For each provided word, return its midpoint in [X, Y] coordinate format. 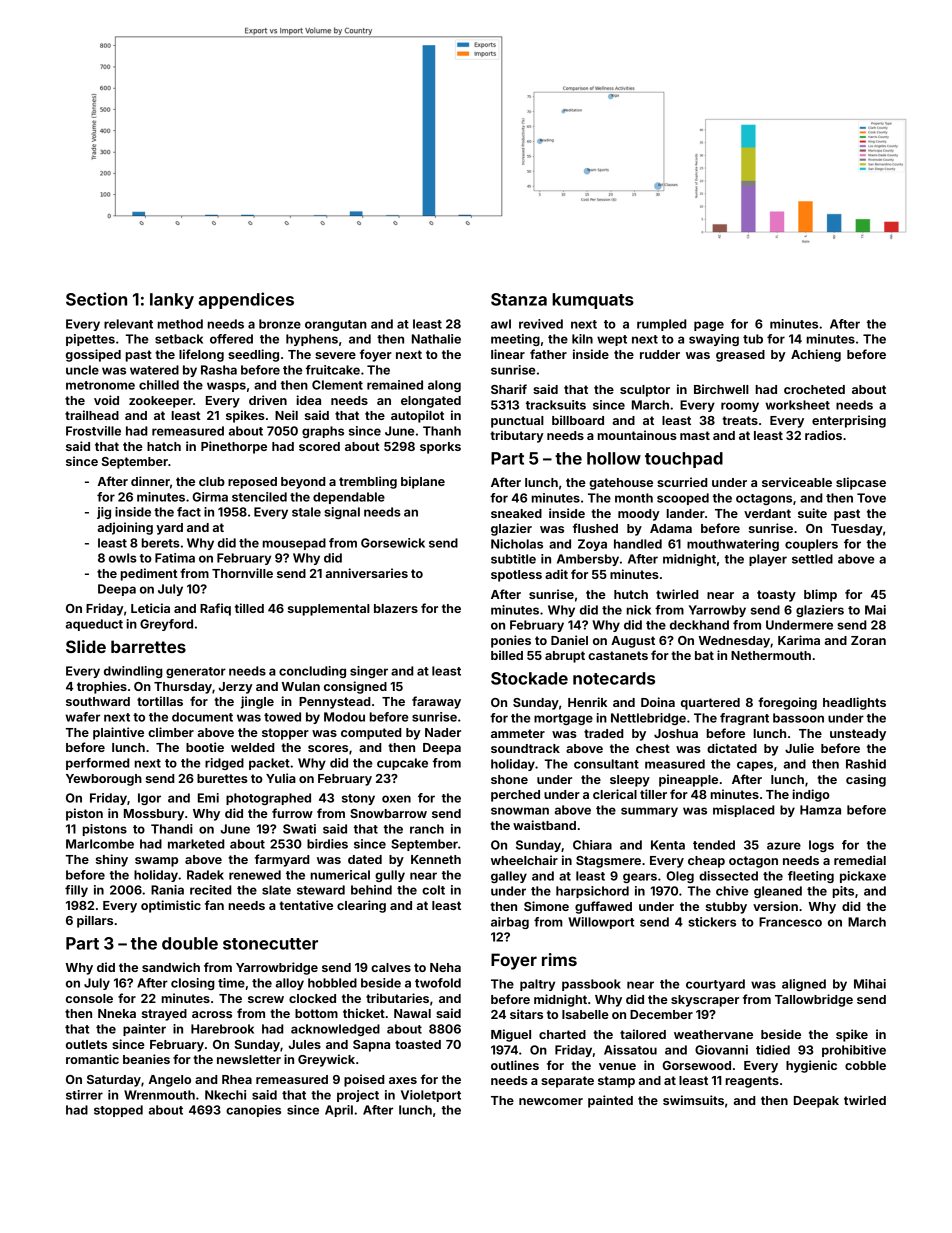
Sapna [371, 1046]
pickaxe [863, 877]
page [709, 326]
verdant [767, 513]
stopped [118, 1111]
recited [211, 890]
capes [755, 766]
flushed [595, 528]
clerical [615, 794]
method [180, 324]
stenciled [259, 497]
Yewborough [104, 780]
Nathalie [436, 339]
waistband [544, 825]
